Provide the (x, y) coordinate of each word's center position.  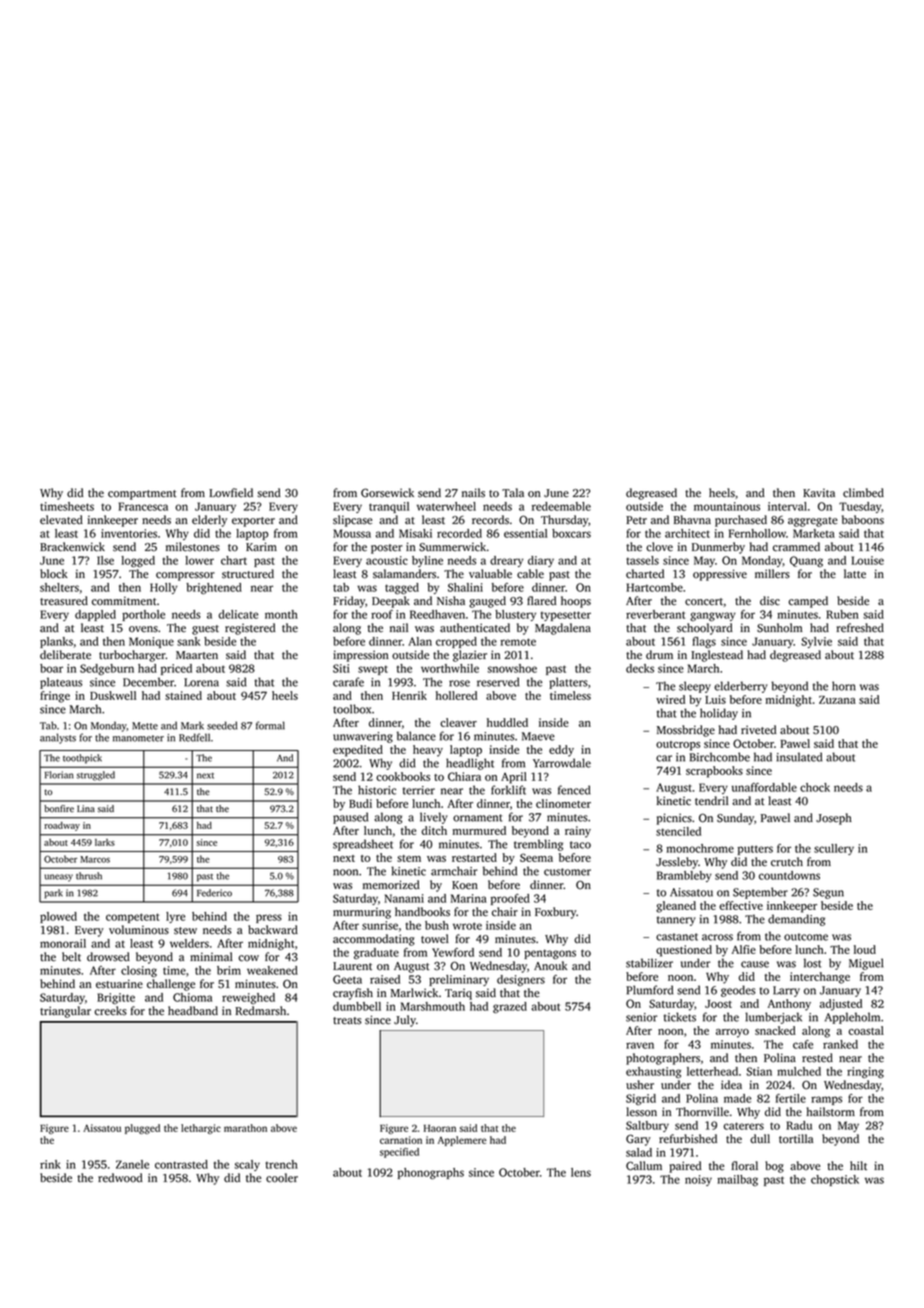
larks (105, 842)
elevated (61, 520)
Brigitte (116, 998)
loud (865, 949)
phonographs (431, 1173)
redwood (120, 1178)
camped (808, 602)
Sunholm (780, 628)
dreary (506, 561)
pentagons (550, 954)
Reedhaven (437, 614)
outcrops (678, 746)
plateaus (61, 683)
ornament (477, 818)
